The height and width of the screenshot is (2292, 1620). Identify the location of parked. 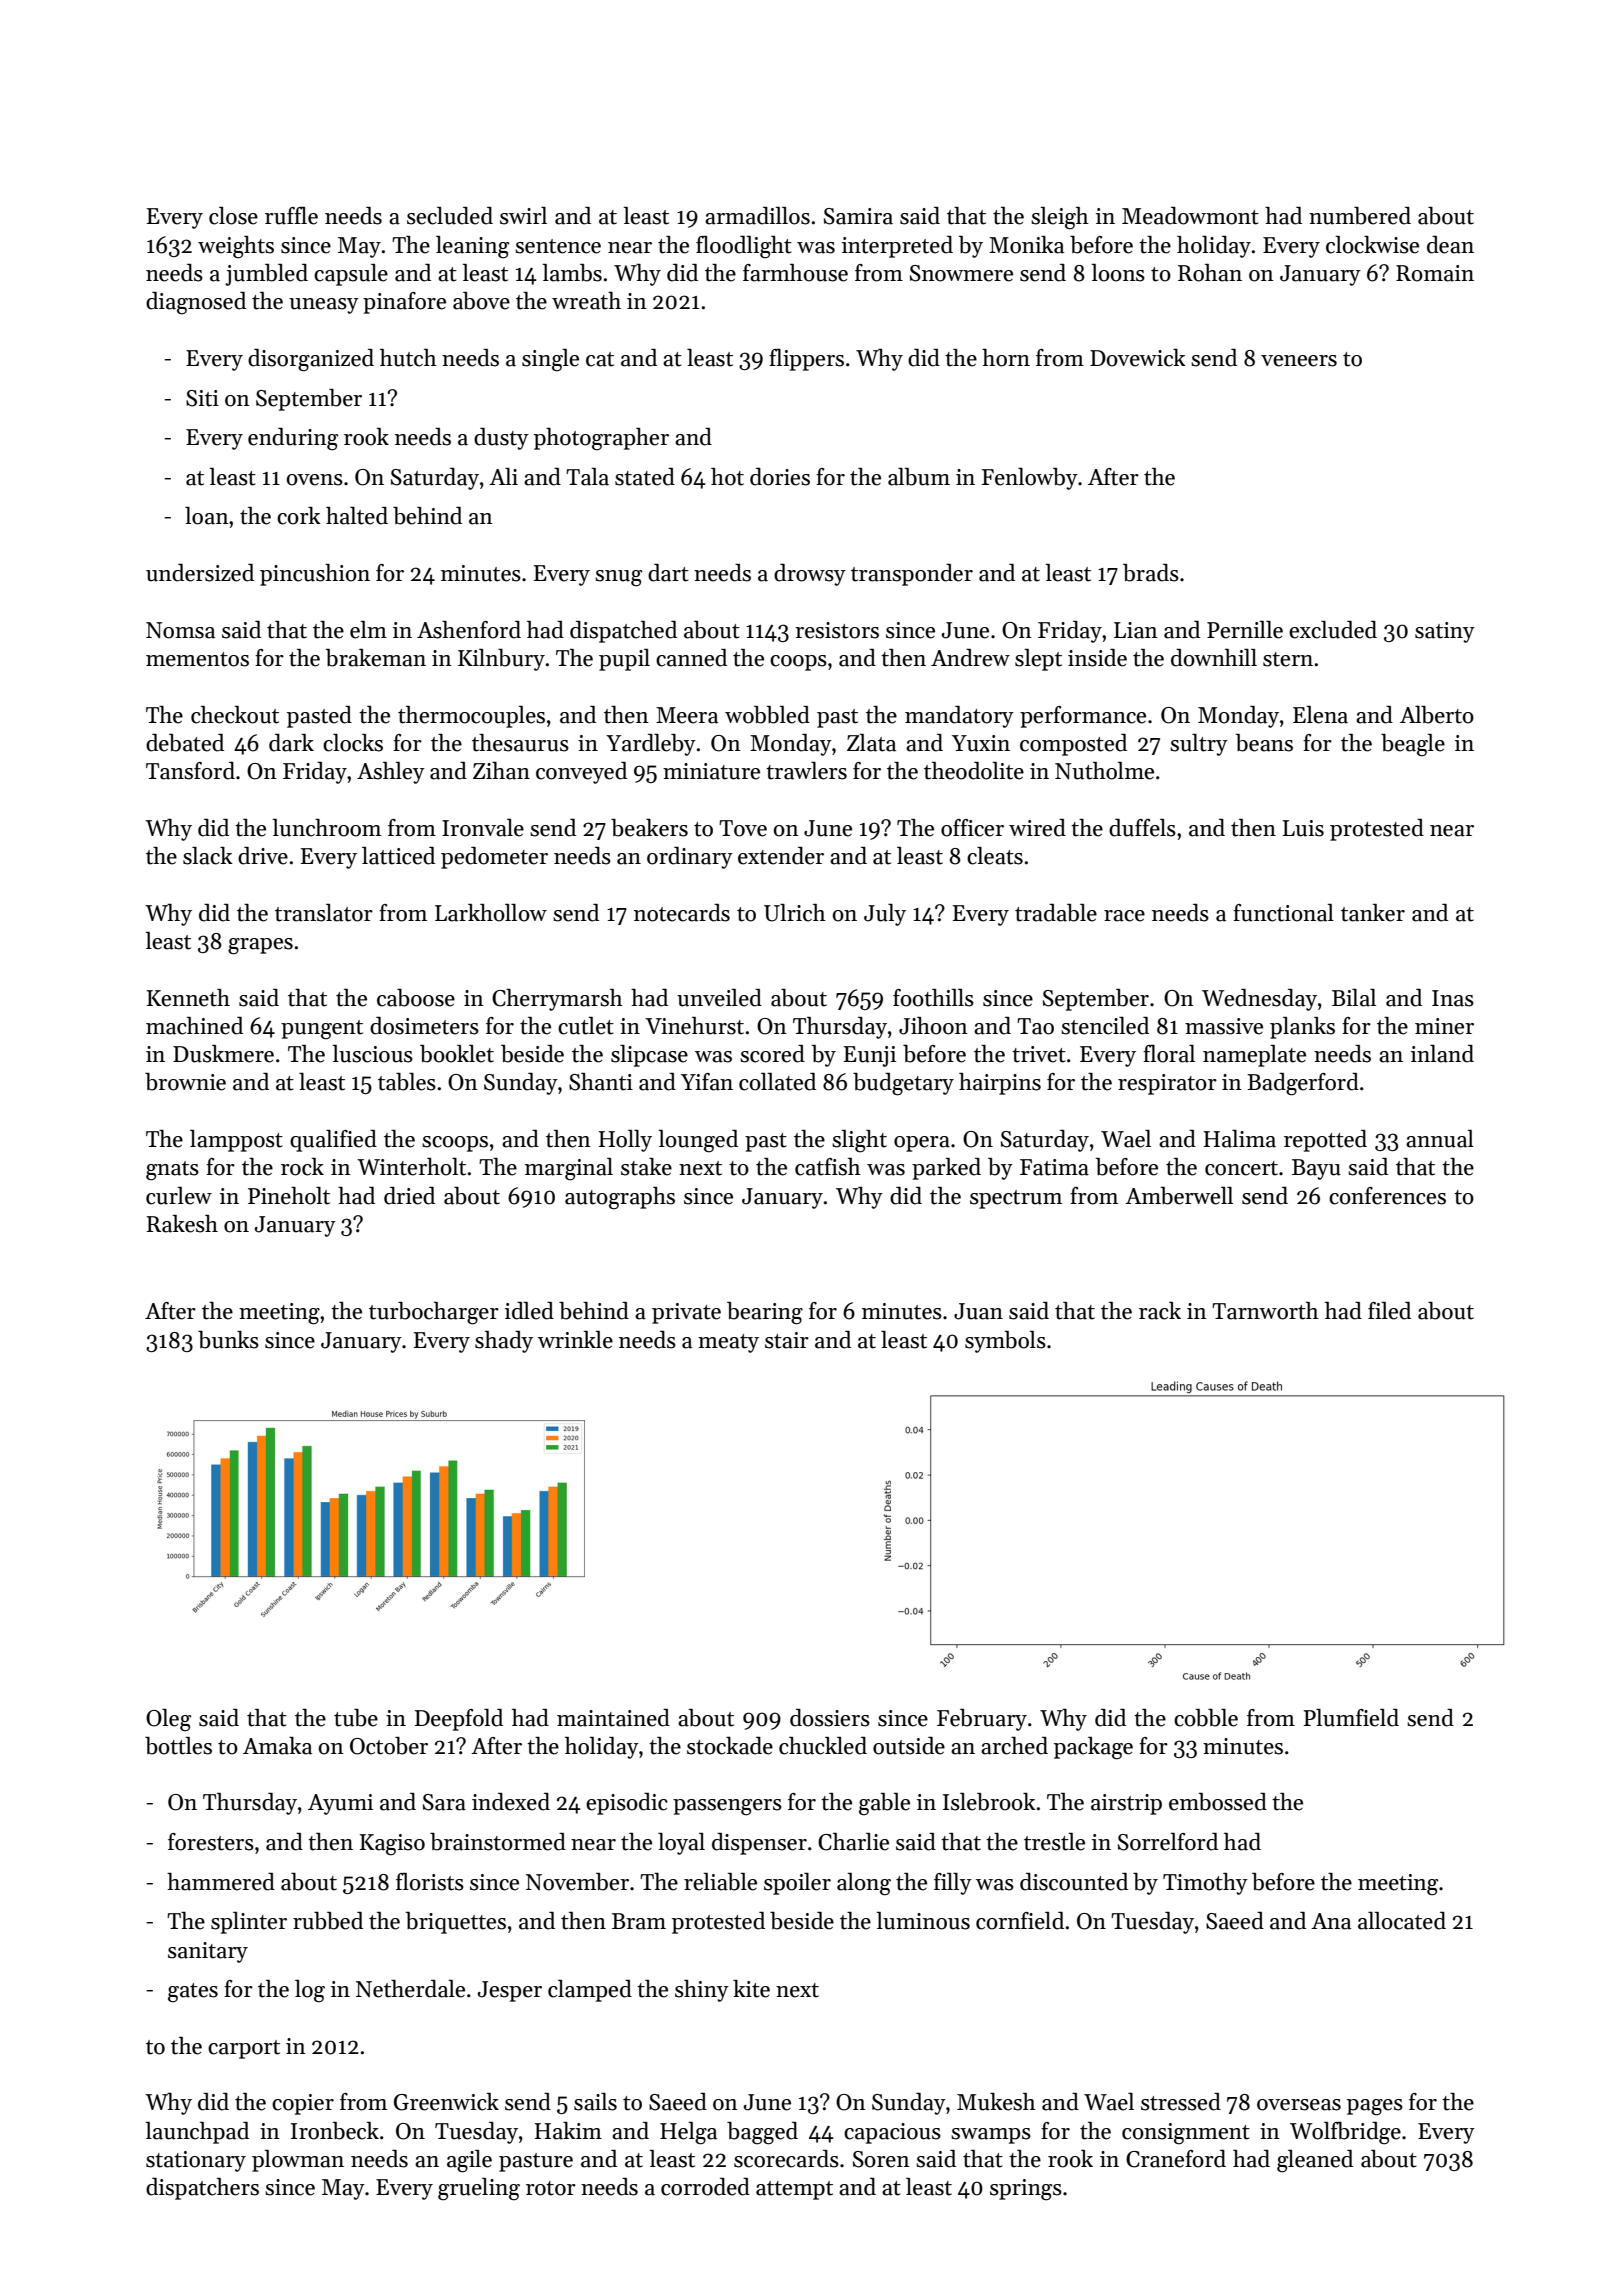
(946, 1169).
